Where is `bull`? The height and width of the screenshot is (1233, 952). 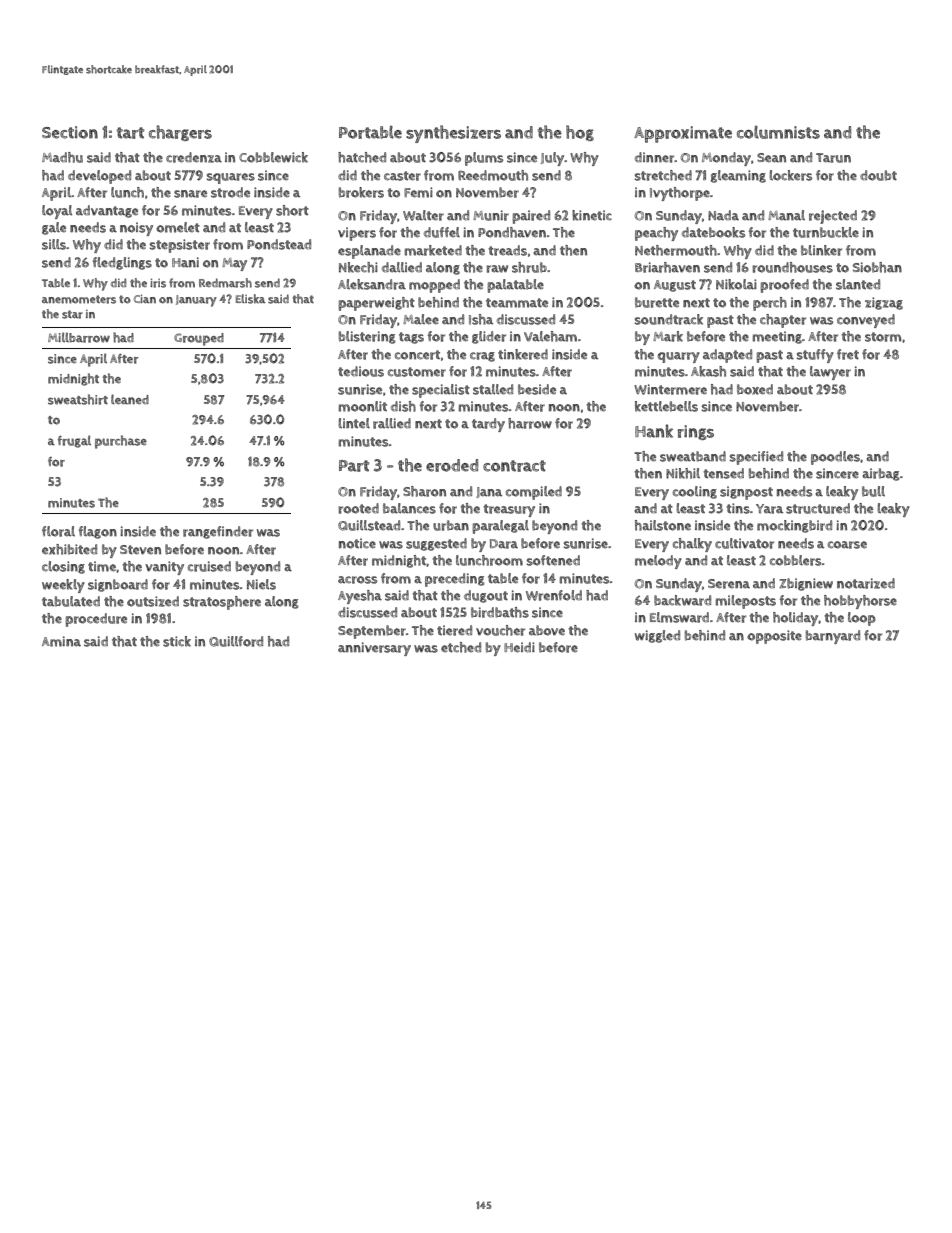 bull is located at coordinates (873, 491).
